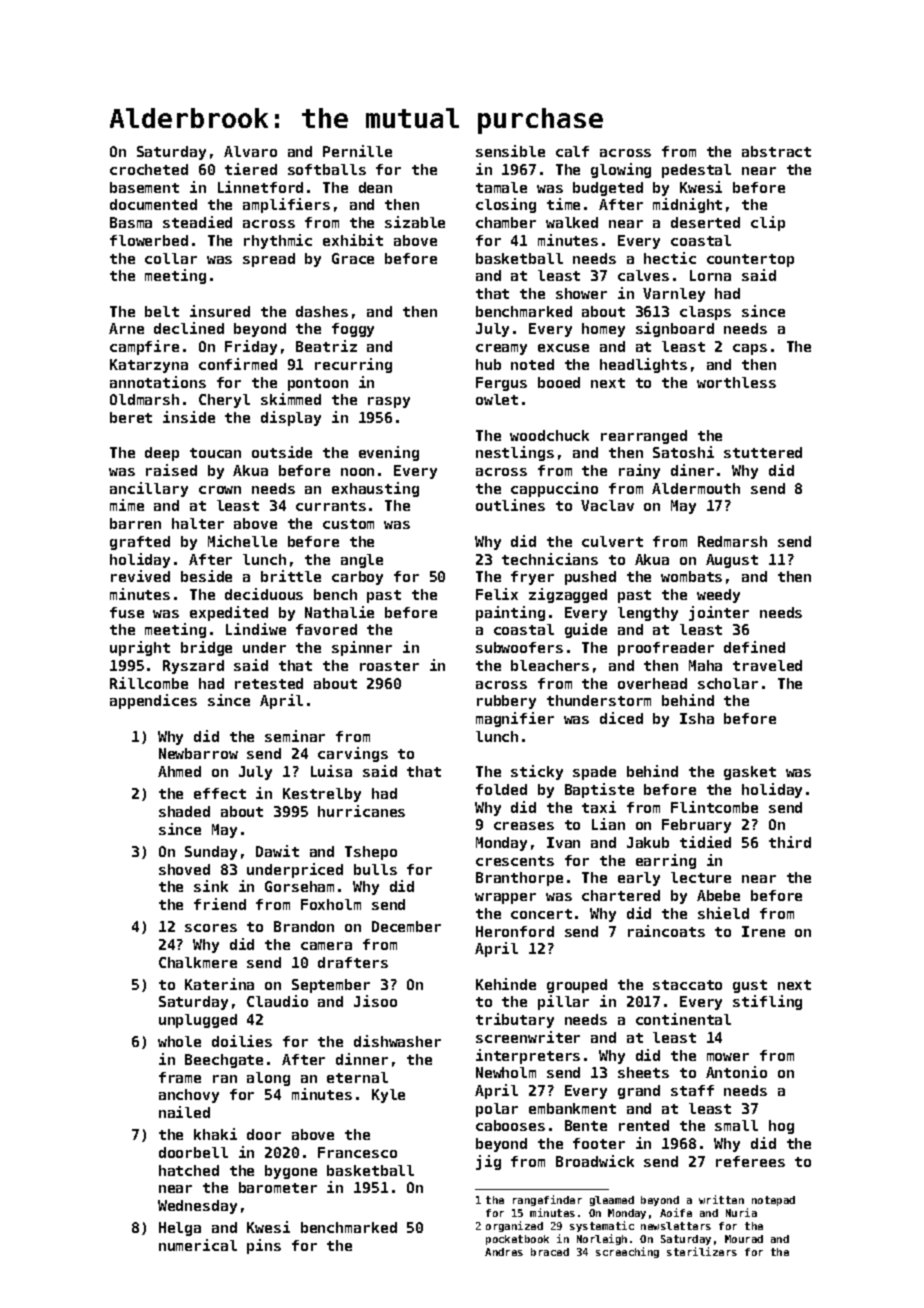 The height and width of the document is (1308, 924). I want to click on upright, so click(140, 648).
